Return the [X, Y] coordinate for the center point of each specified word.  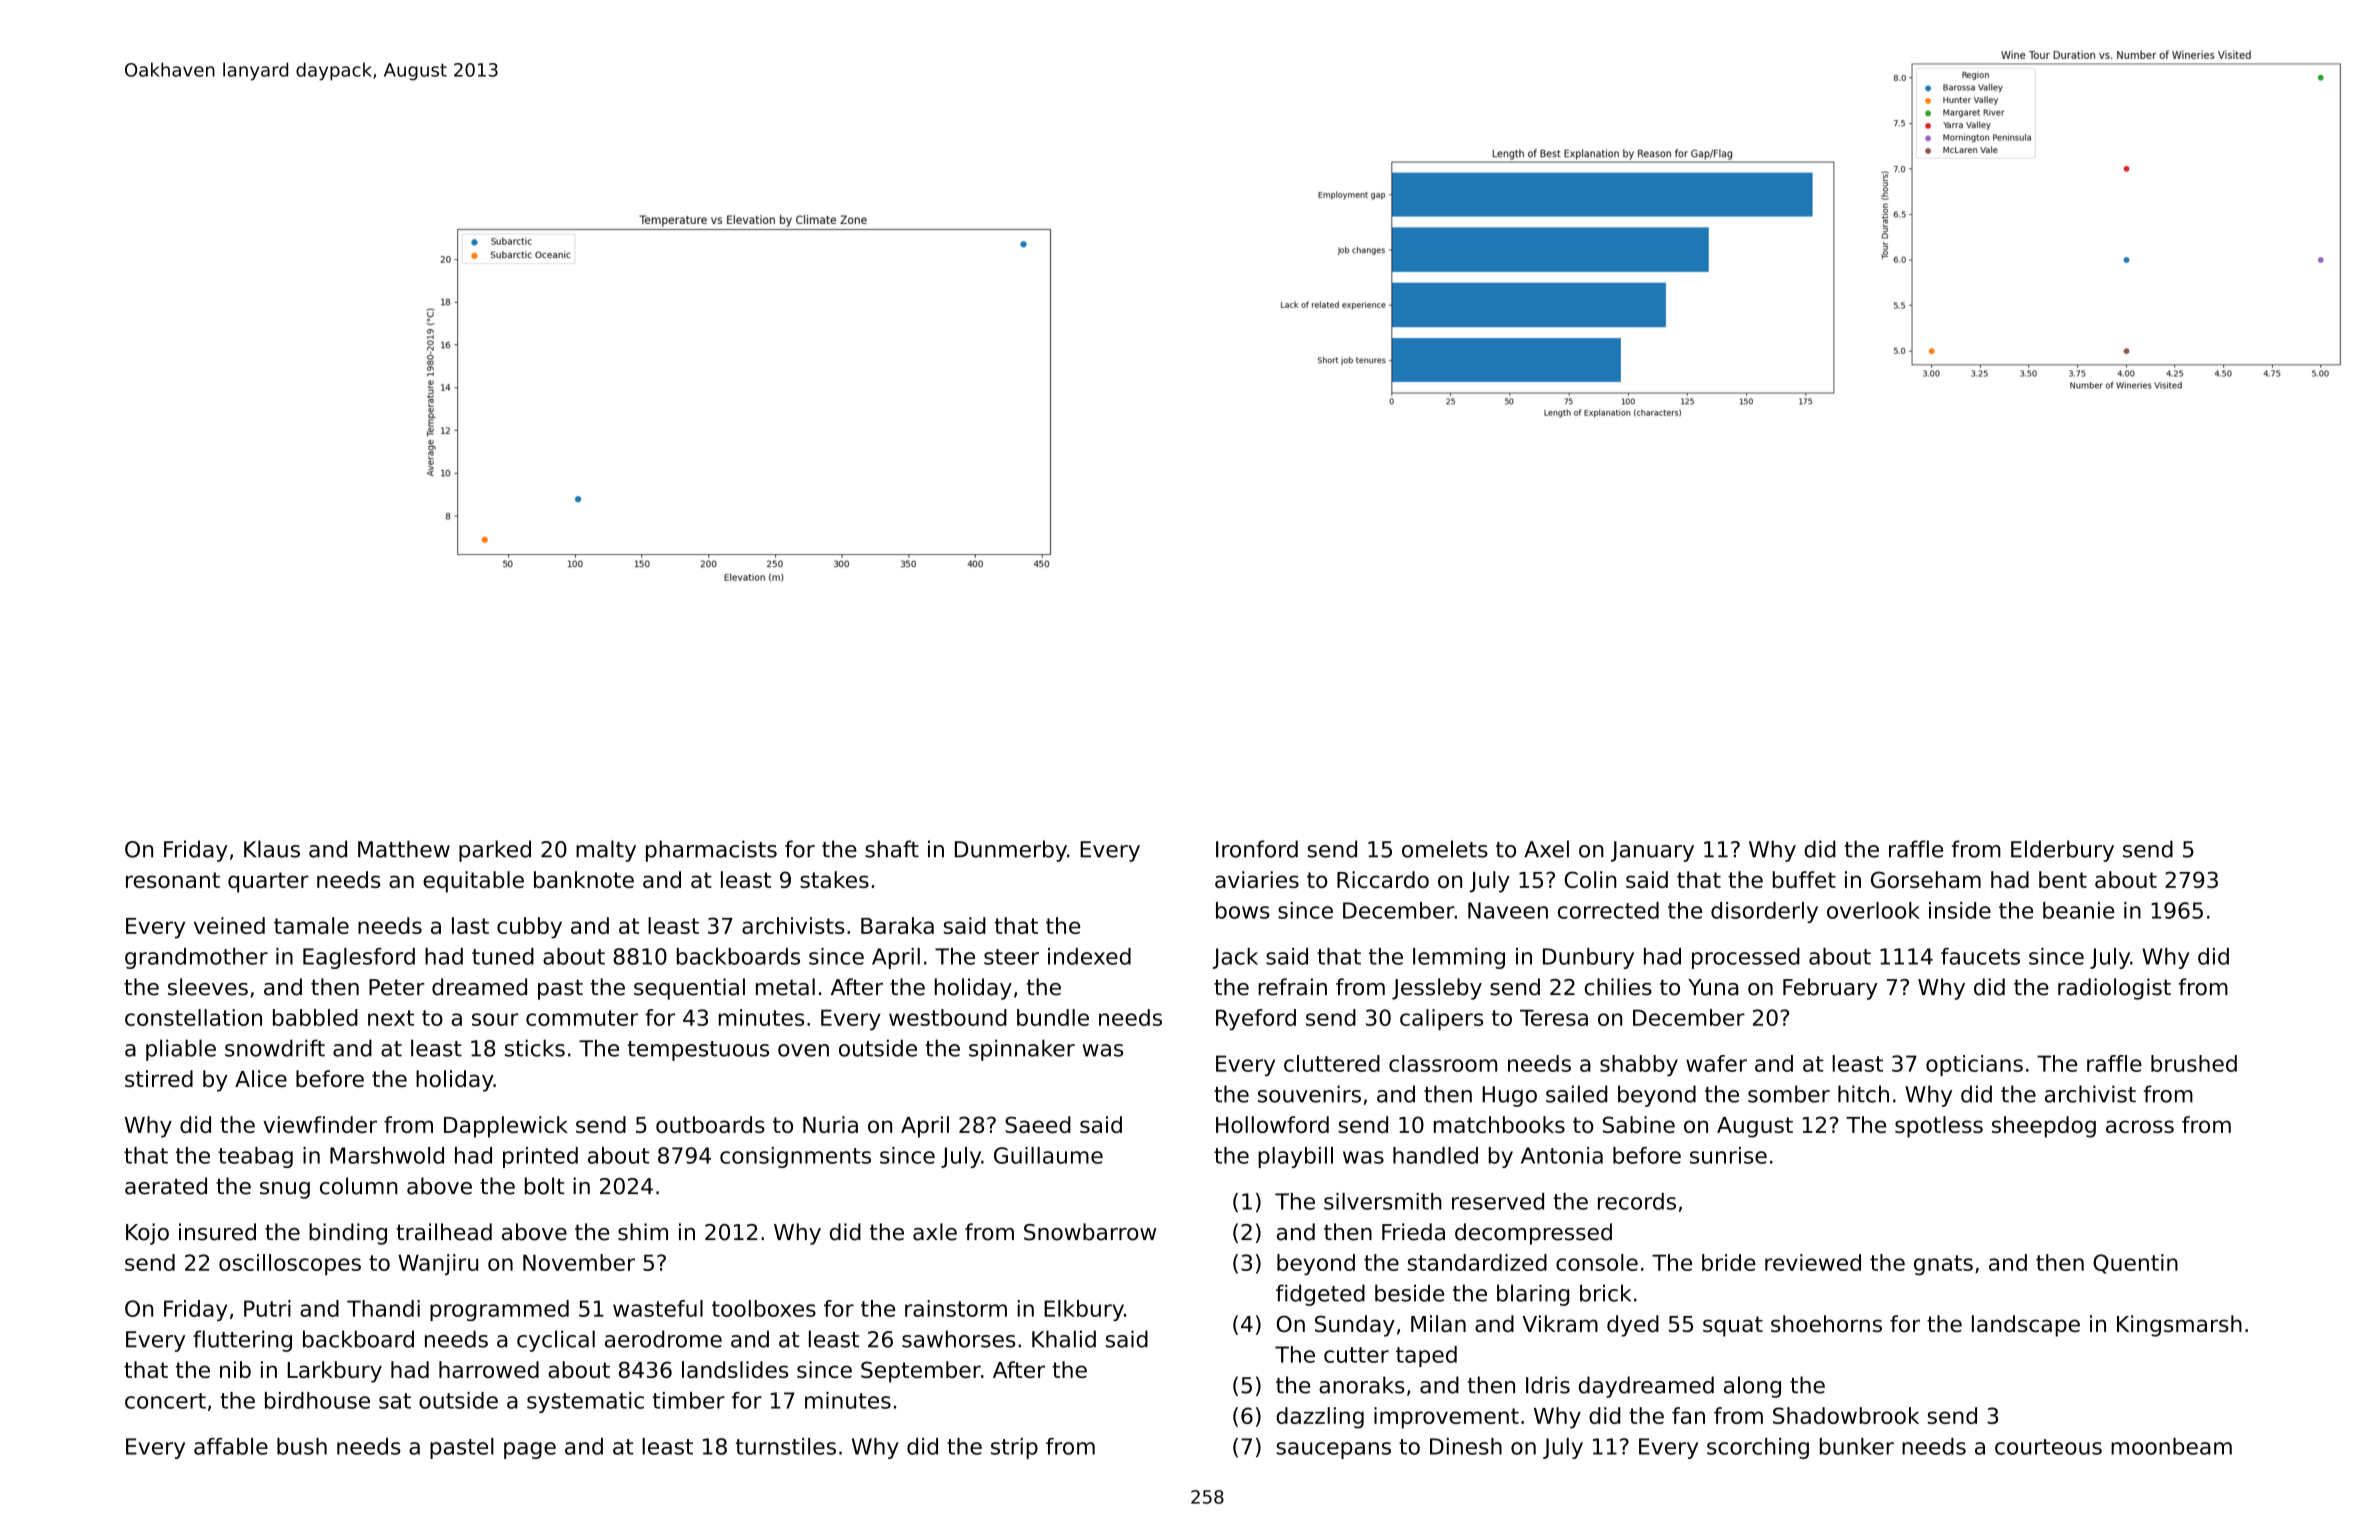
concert [165, 1401]
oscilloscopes [290, 1264]
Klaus [272, 849]
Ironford [1257, 849]
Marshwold [387, 1155]
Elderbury [2062, 851]
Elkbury [1084, 1310]
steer [1011, 957]
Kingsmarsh [2179, 1326]
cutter [1356, 1355]
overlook [1873, 910]
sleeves [208, 987]
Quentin [2135, 1264]
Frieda [1413, 1232]
